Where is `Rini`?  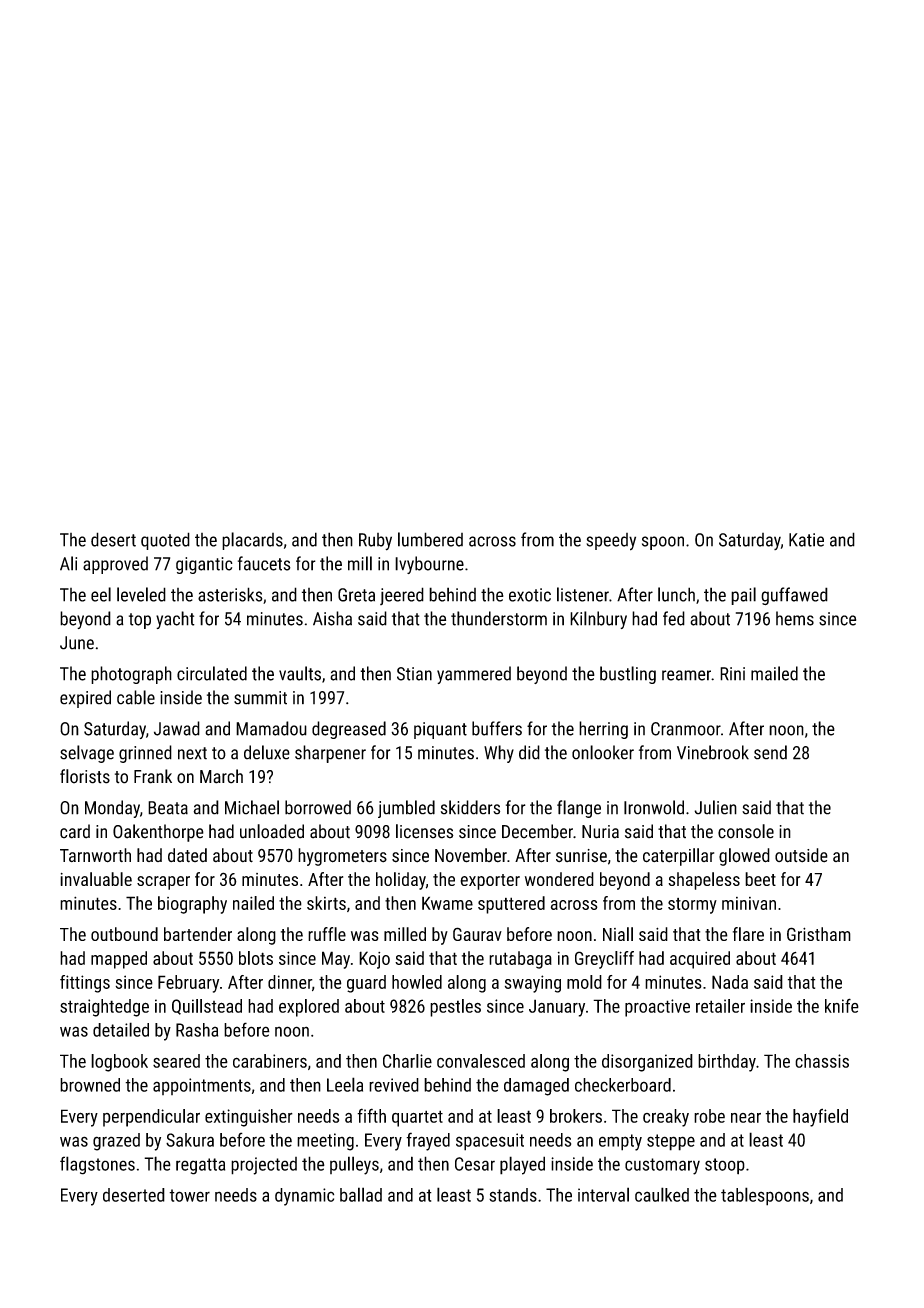
Rini is located at coordinates (732, 674).
